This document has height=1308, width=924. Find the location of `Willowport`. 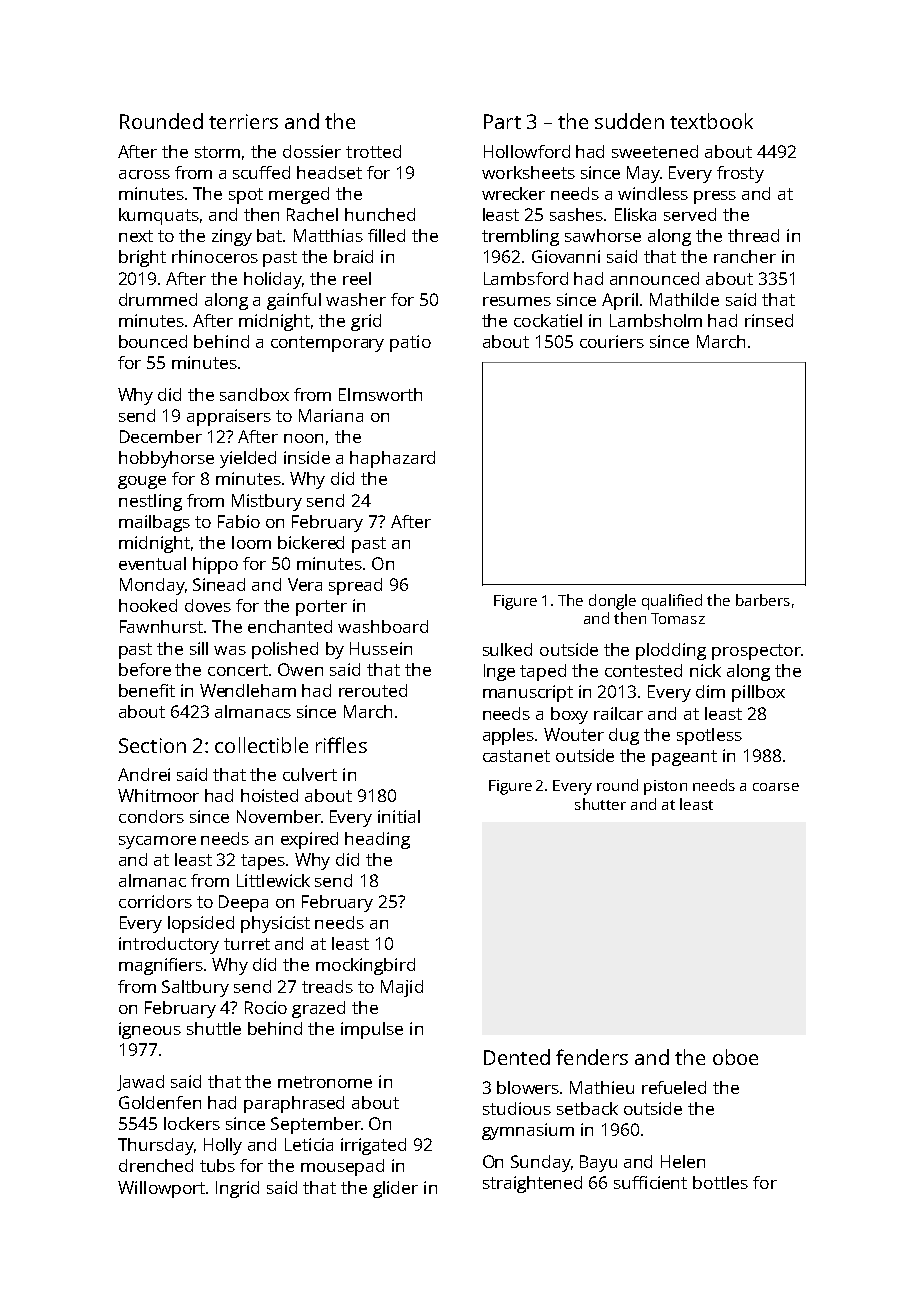

Willowport is located at coordinates (161, 1189).
